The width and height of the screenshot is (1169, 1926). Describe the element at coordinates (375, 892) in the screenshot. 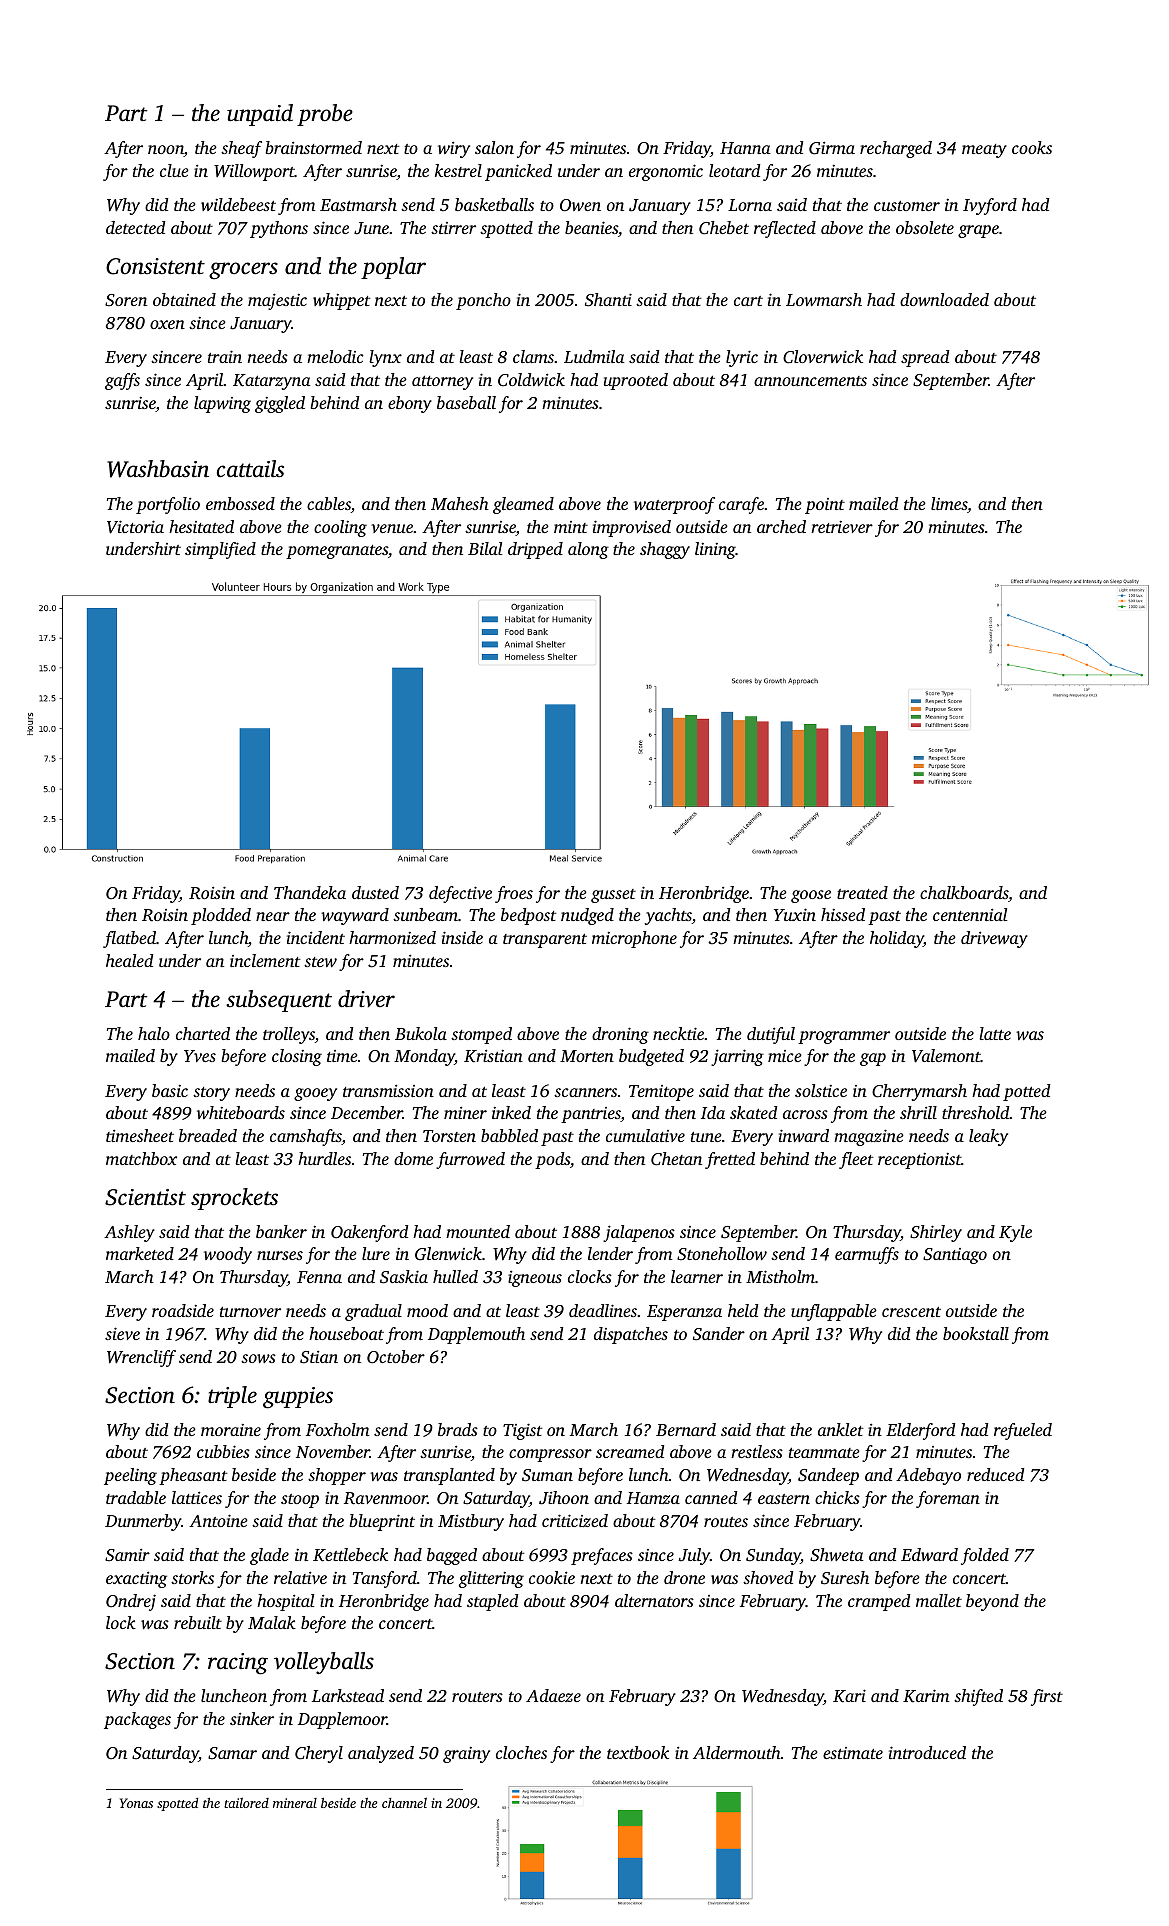

I see `dusted` at that location.
